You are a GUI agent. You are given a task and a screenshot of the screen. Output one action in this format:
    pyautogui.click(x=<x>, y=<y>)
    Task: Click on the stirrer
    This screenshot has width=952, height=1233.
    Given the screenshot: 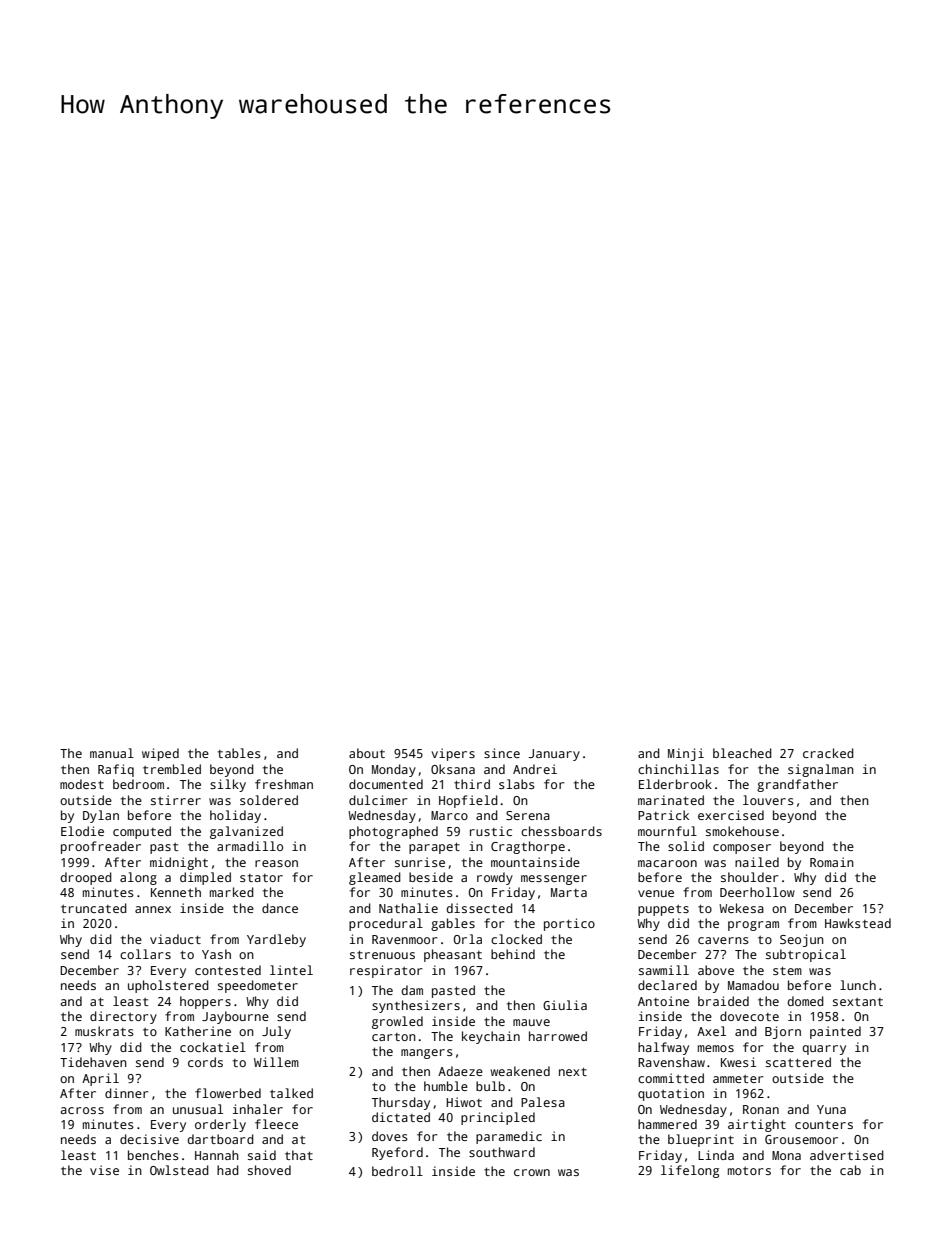 What is the action you would take?
    pyautogui.click(x=176, y=800)
